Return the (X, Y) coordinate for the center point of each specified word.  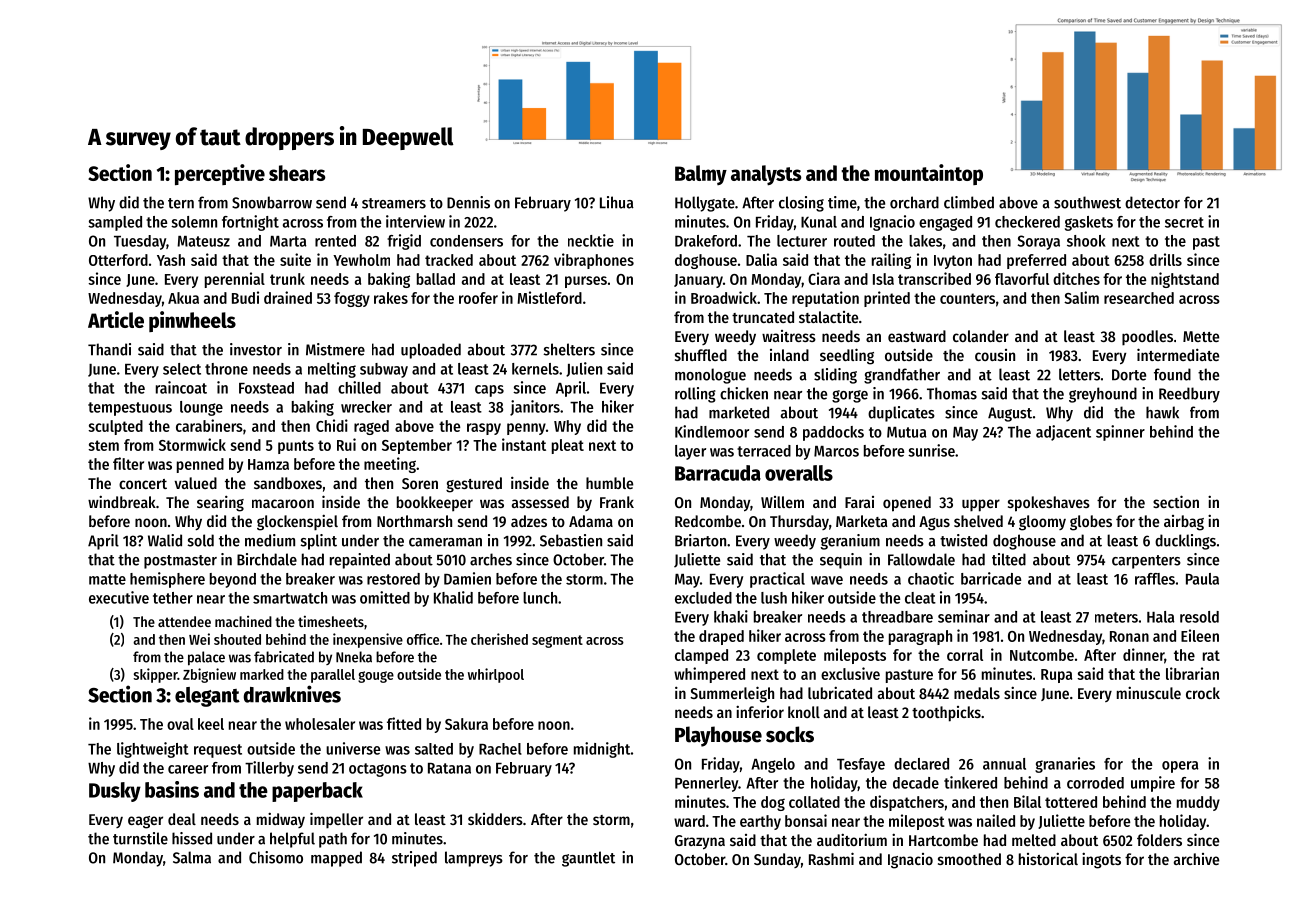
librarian (1192, 673)
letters (1079, 374)
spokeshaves (1049, 504)
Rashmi (831, 858)
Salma (192, 857)
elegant (207, 697)
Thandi (109, 349)
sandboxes (288, 483)
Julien (584, 369)
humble (609, 483)
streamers (394, 203)
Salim (1081, 297)
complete (786, 656)
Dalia (761, 259)
